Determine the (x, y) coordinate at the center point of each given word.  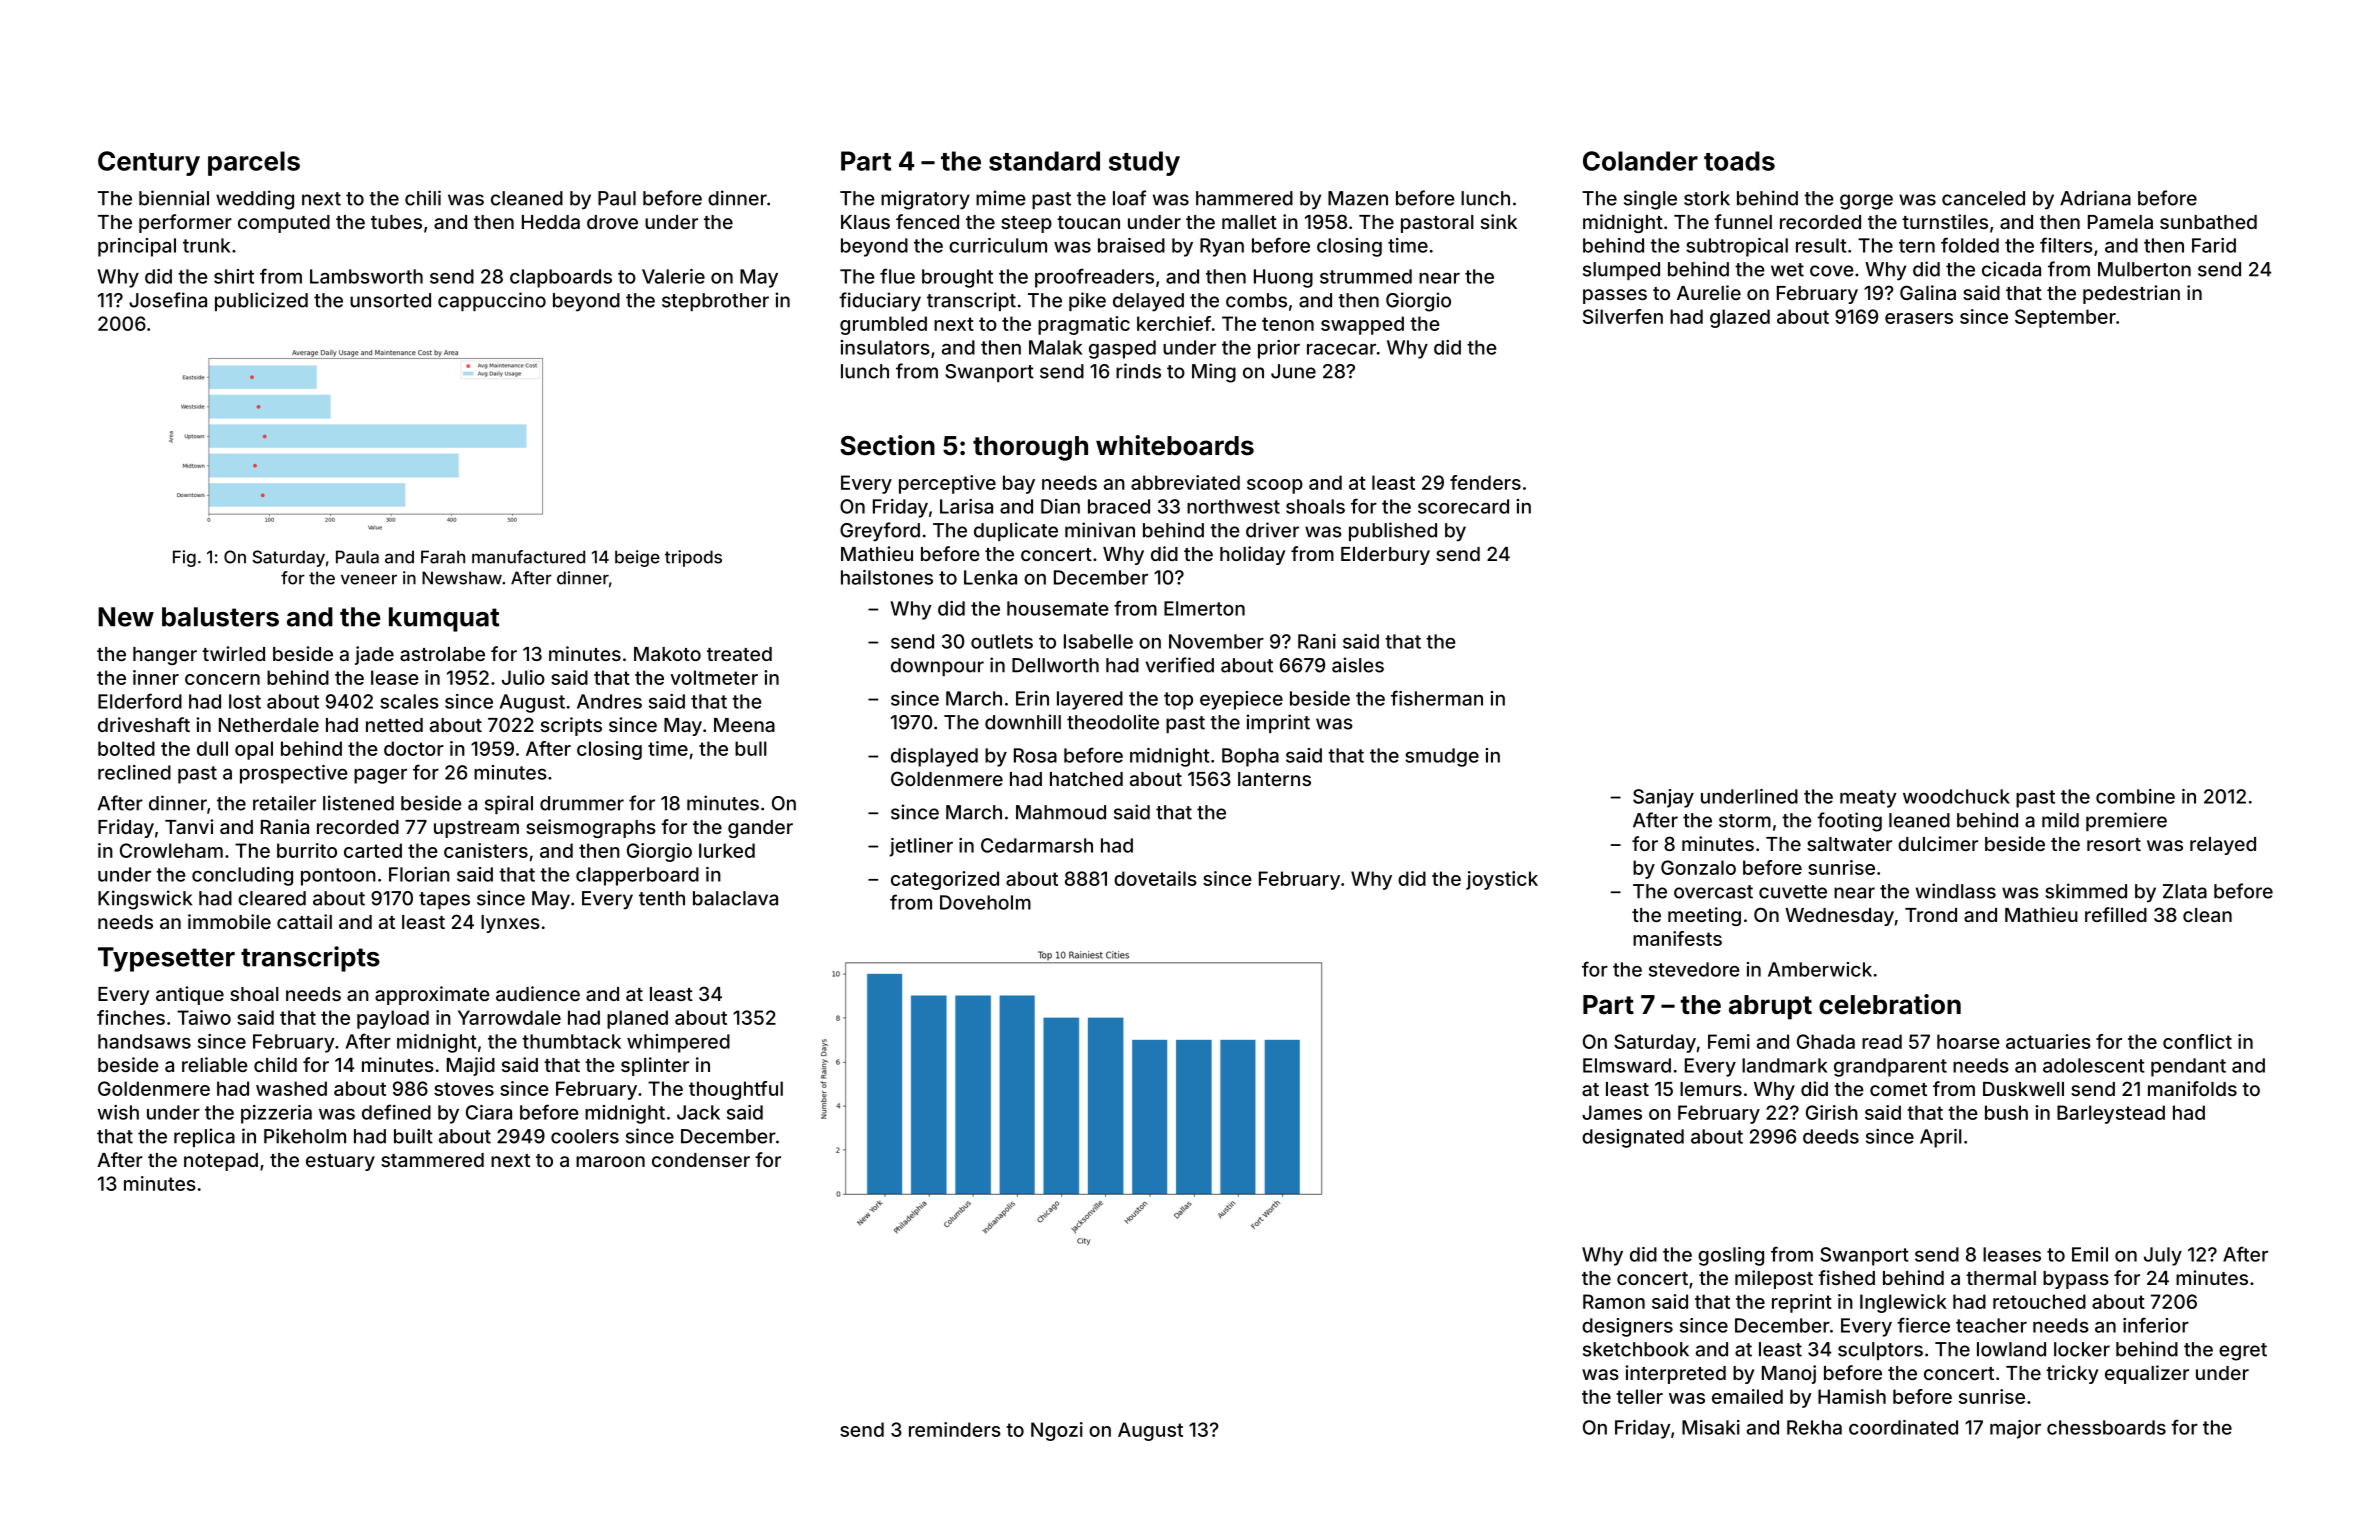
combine (2135, 796)
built (413, 1136)
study (1144, 163)
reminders (955, 1429)
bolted (126, 748)
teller (1639, 1396)
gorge (1866, 202)
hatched (1086, 779)
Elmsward (1627, 1065)
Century (149, 163)
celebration (1890, 1004)
